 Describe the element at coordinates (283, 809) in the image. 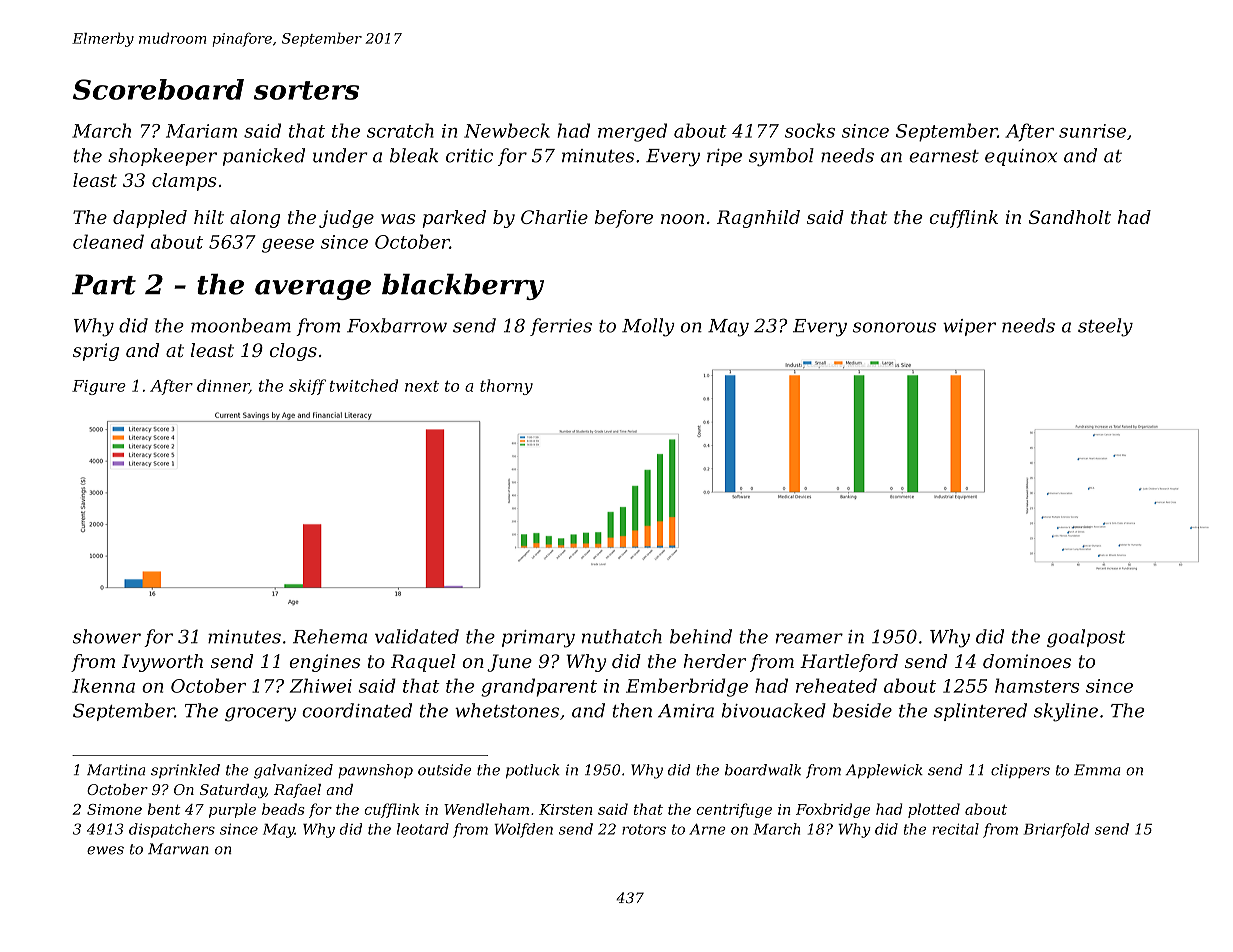

I see `beads` at that location.
